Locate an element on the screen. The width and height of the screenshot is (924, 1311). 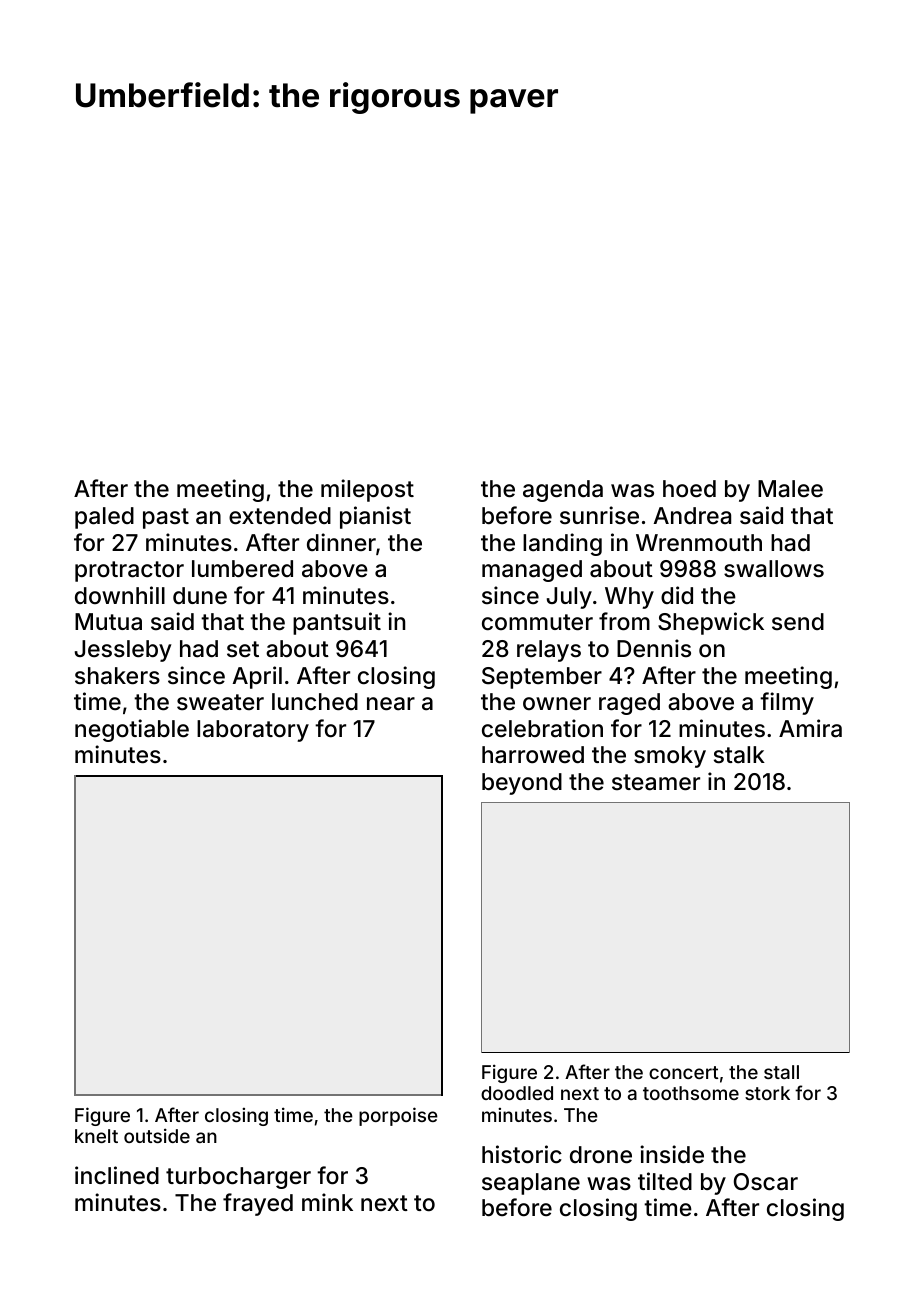
landing is located at coordinates (562, 544).
